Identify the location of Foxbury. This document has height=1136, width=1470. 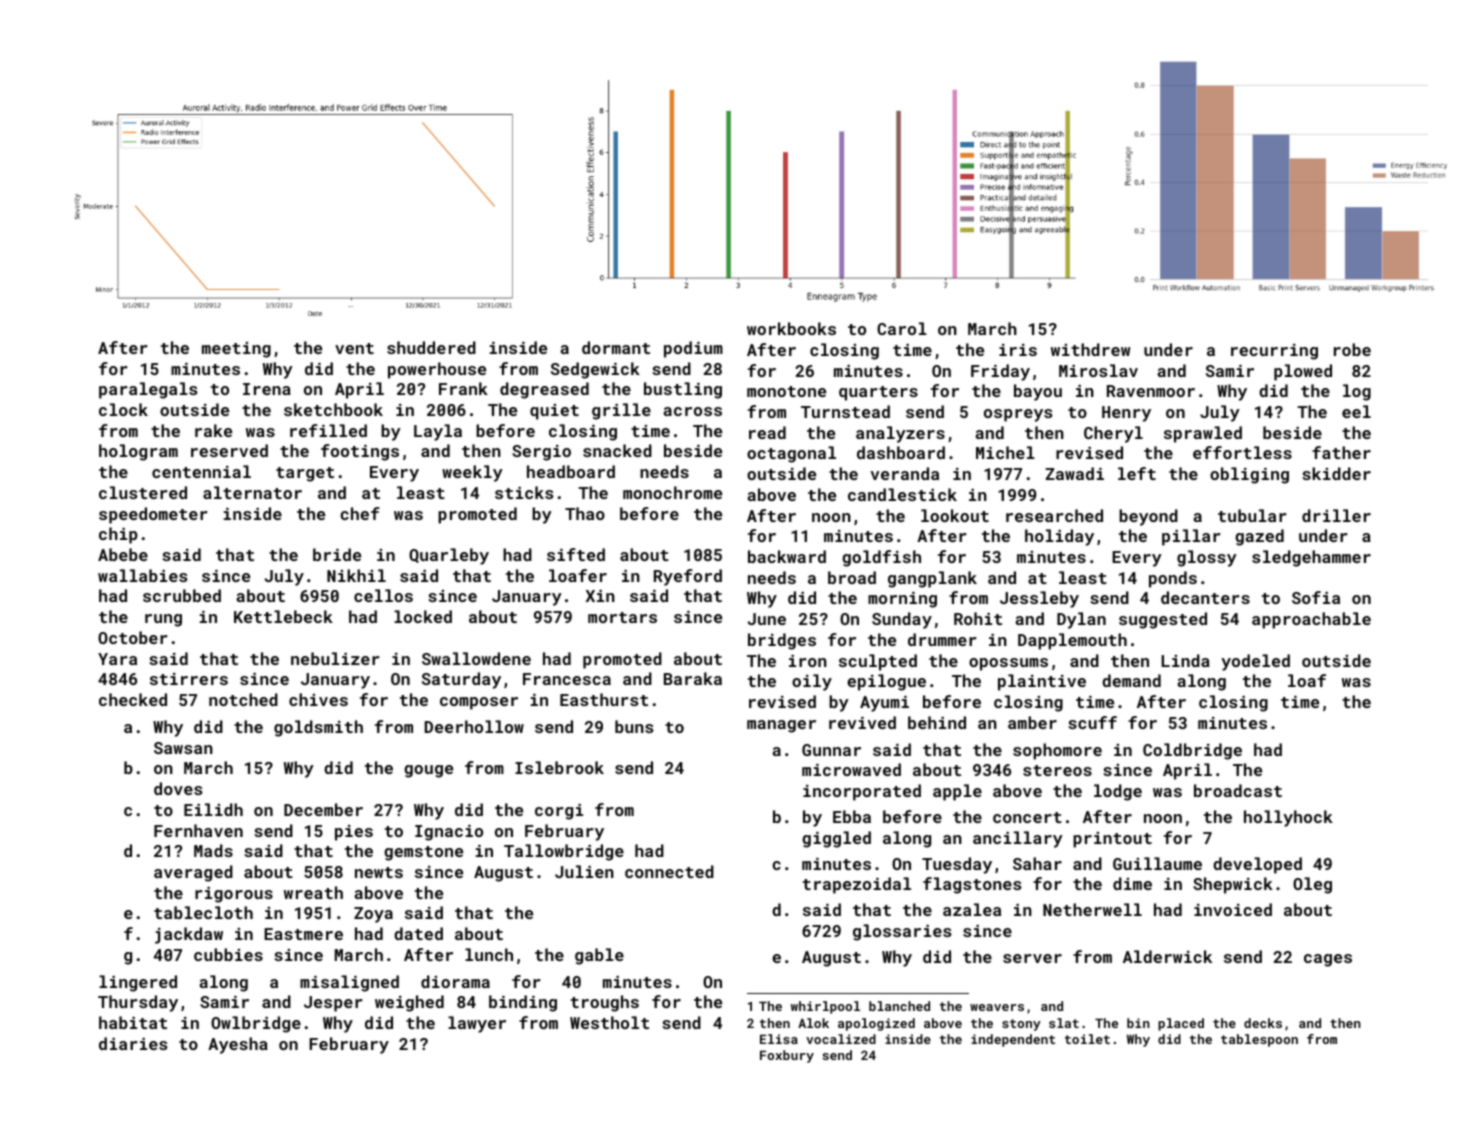
(787, 1056).
